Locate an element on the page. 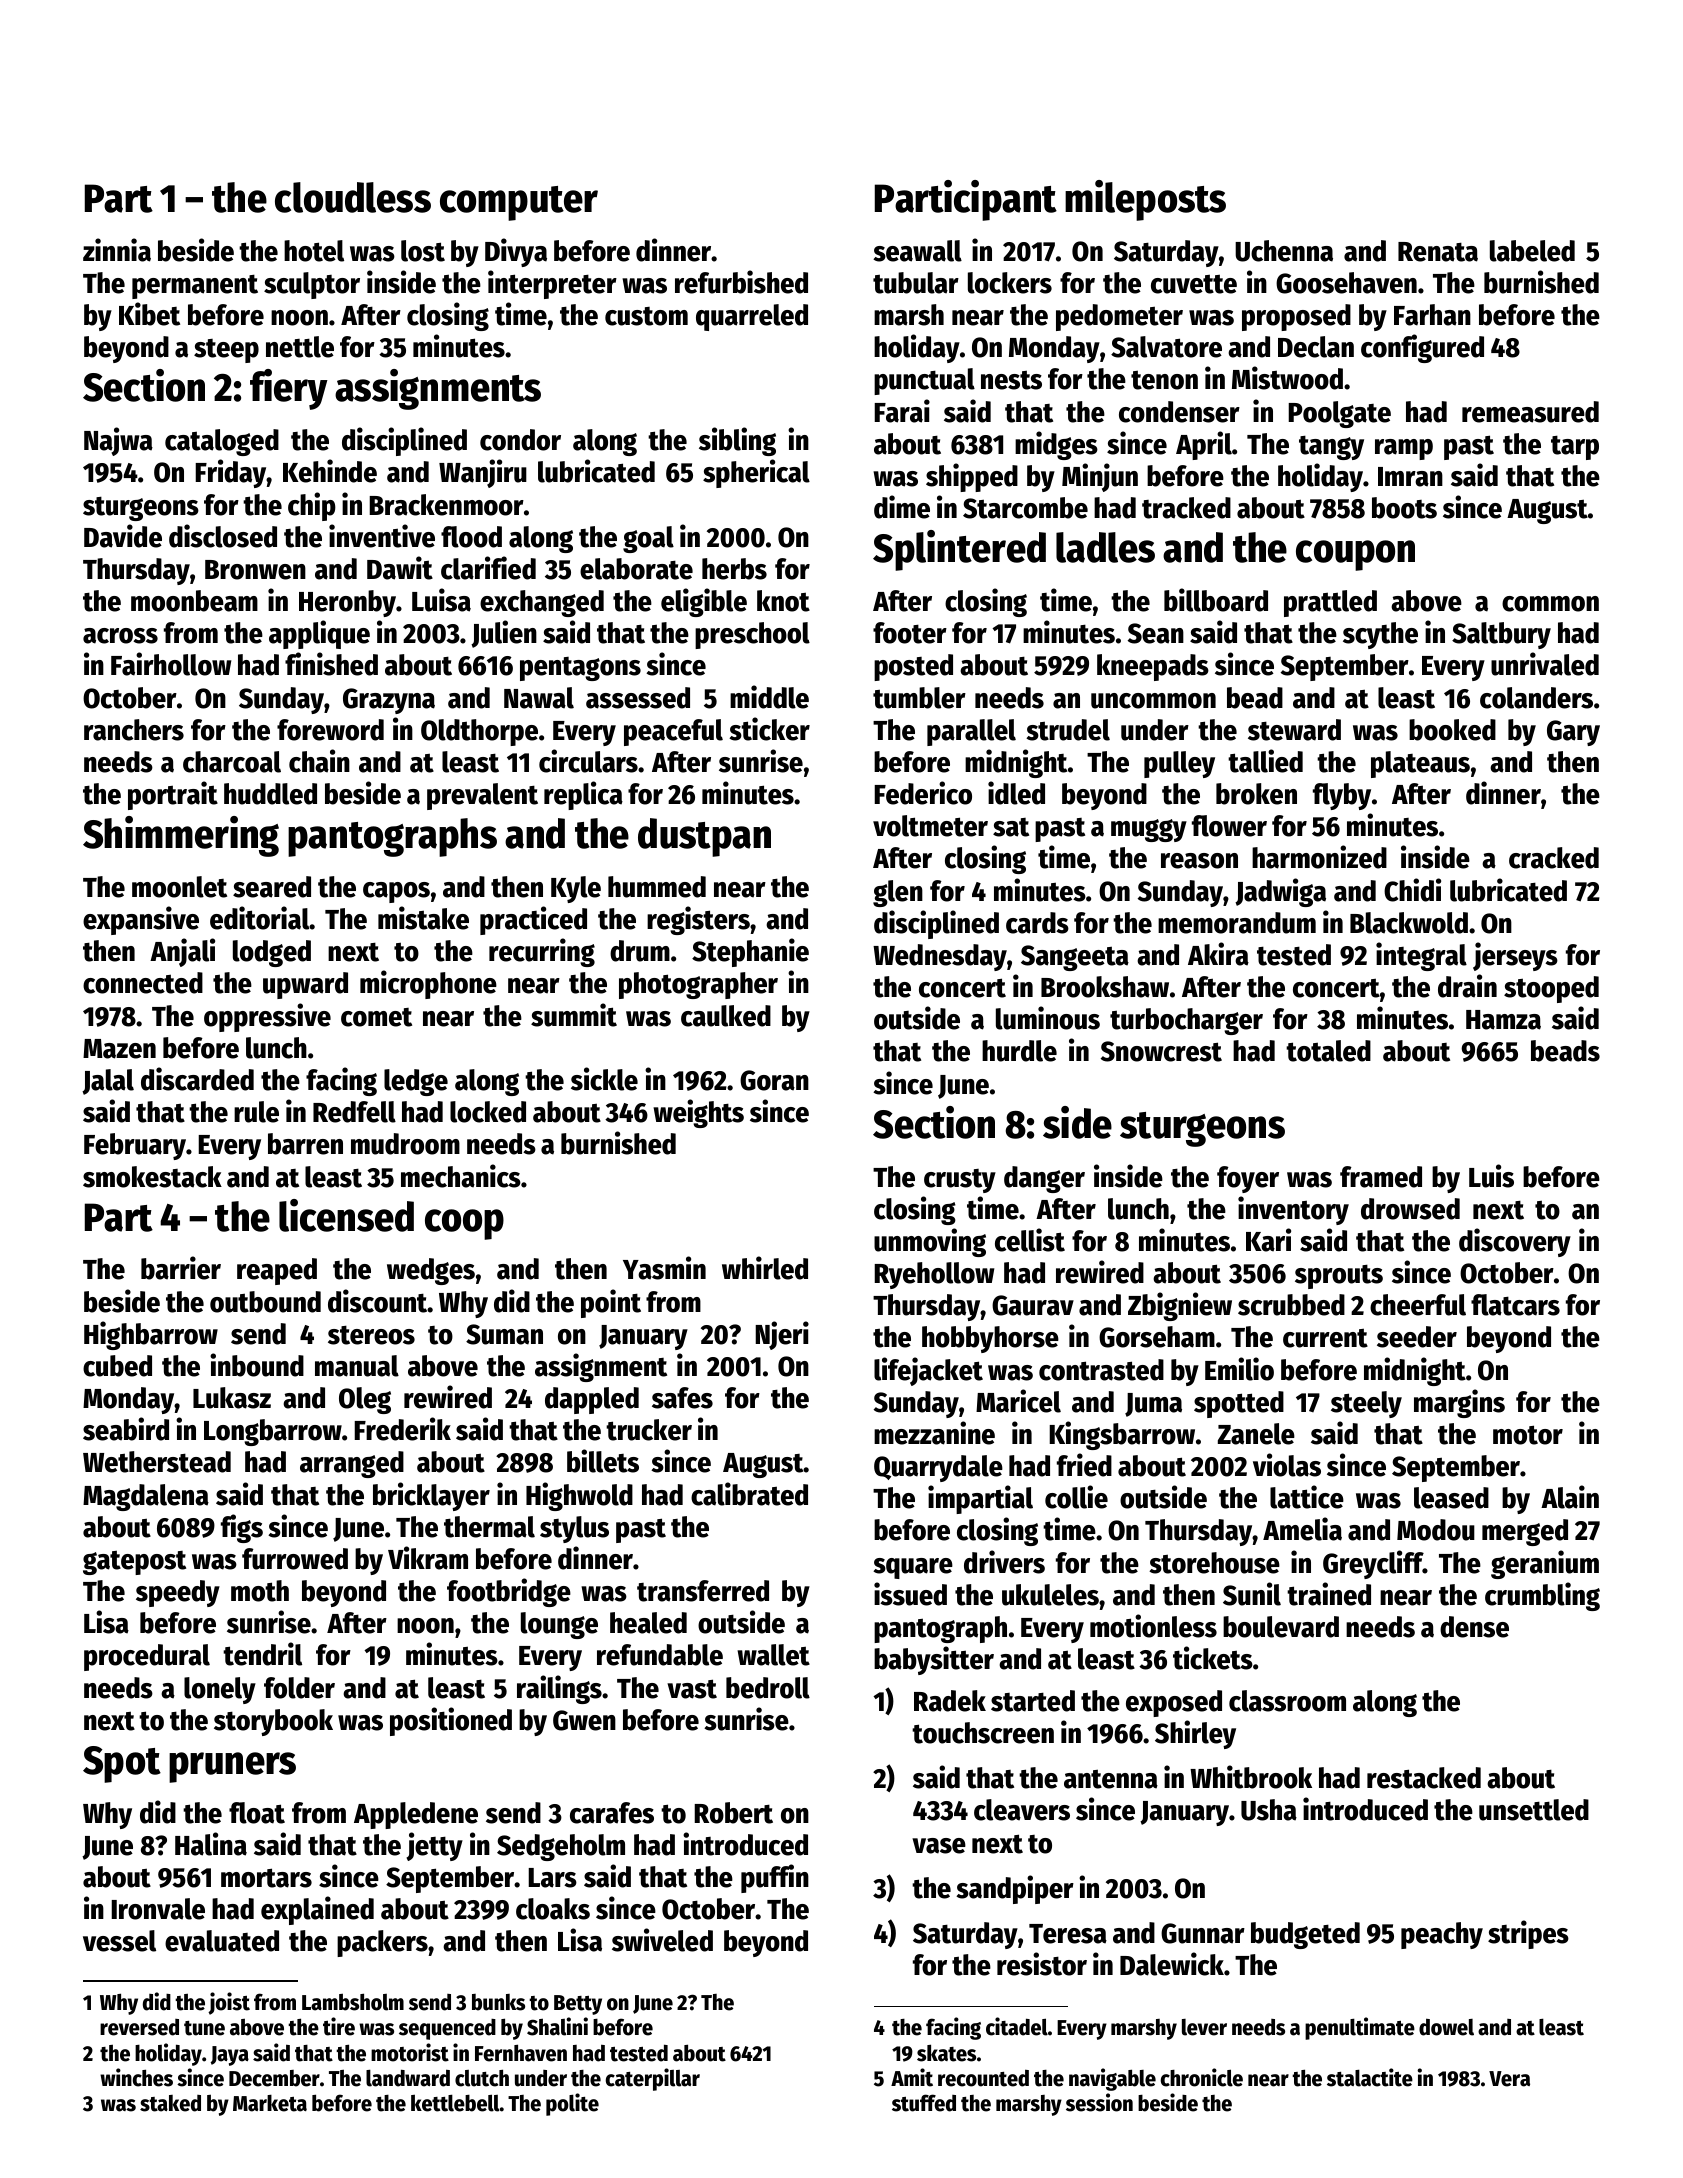 The height and width of the page is (2178, 1683). cloudless is located at coordinates (353, 197).
